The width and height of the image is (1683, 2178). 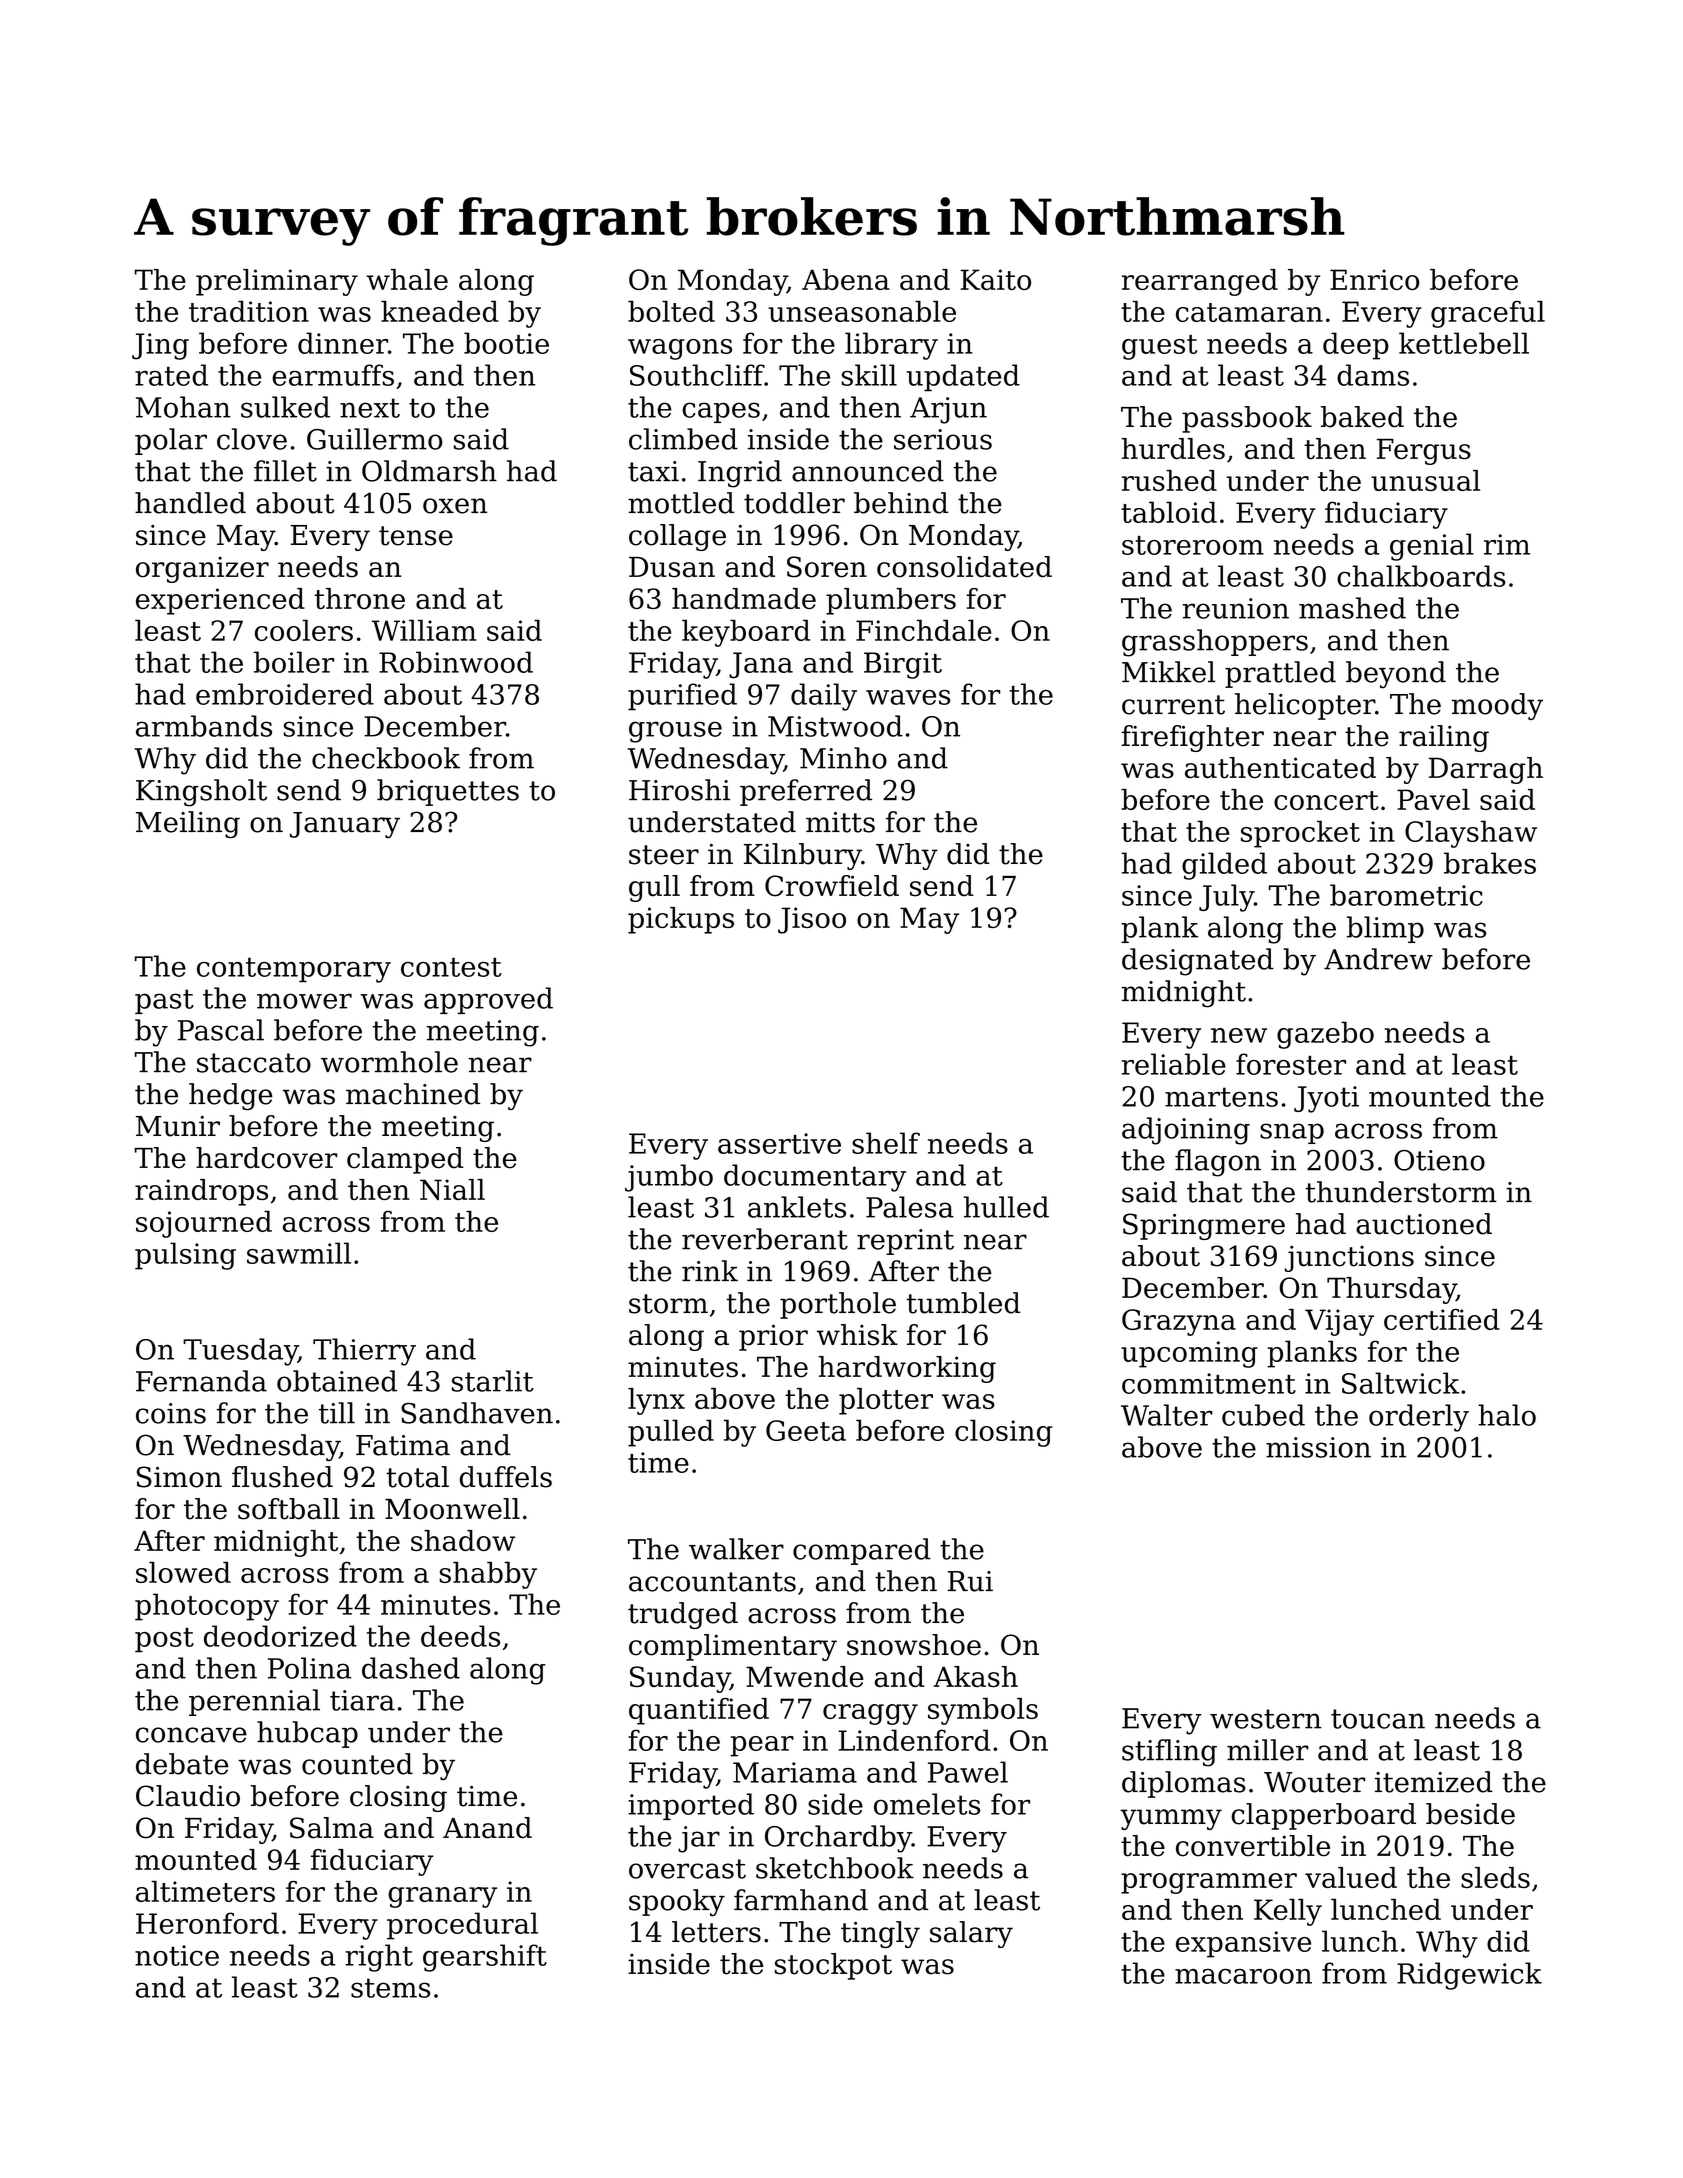 I want to click on polar, so click(x=171, y=441).
